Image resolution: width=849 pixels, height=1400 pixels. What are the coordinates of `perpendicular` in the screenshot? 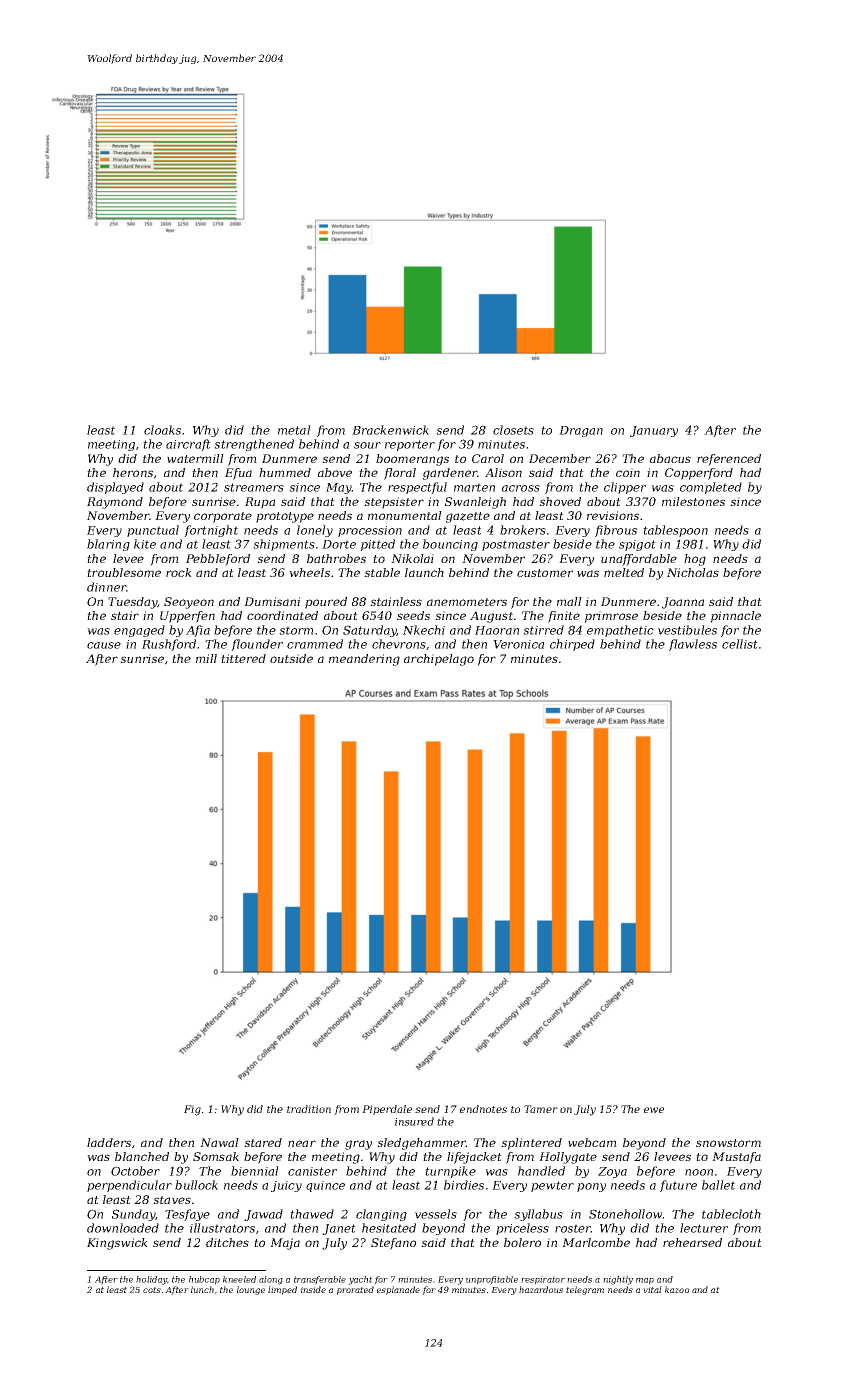 It's located at (129, 1186).
